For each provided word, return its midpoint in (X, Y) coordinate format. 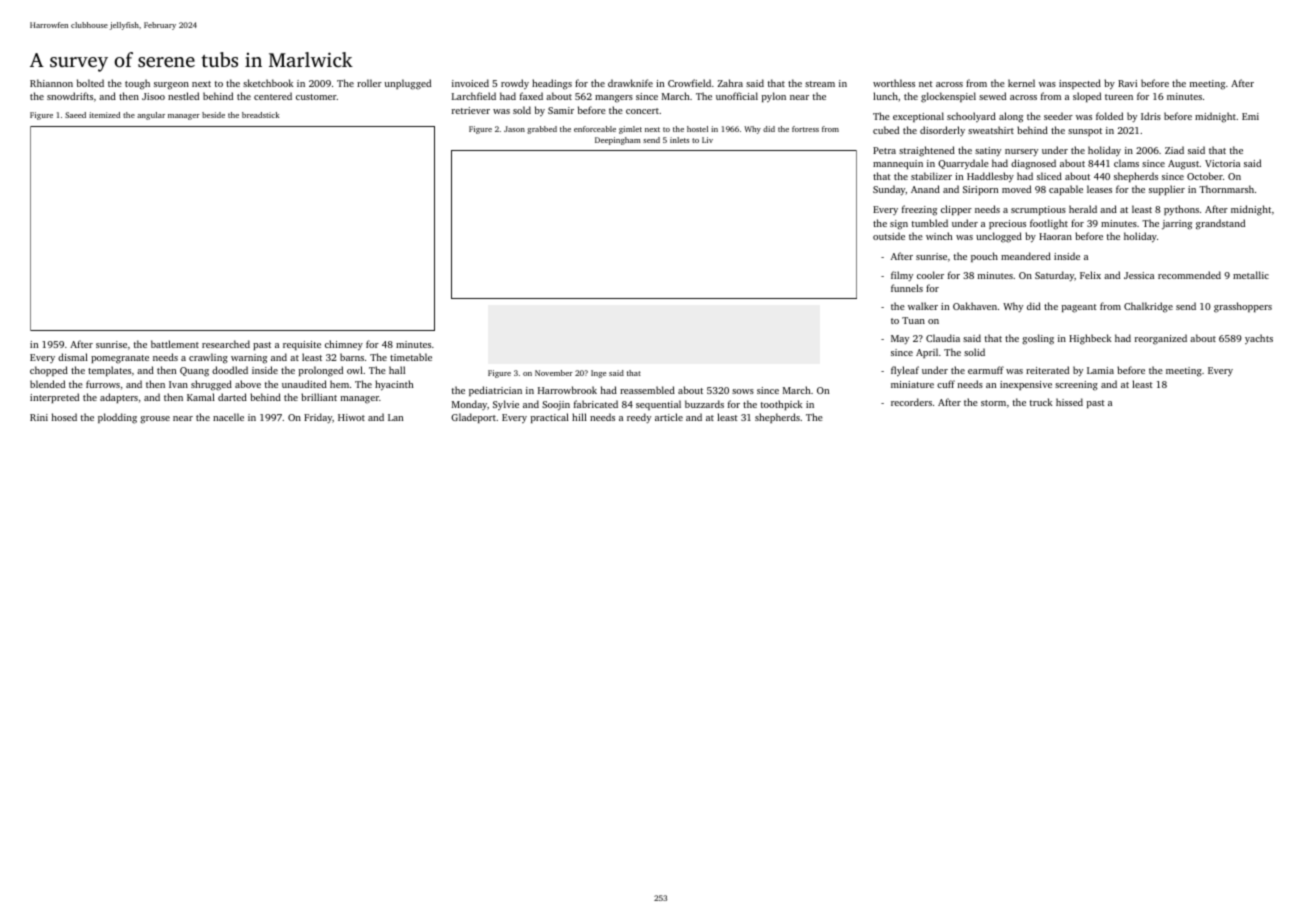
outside (889, 236)
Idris (1151, 116)
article (669, 417)
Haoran (1055, 236)
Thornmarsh (1226, 189)
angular (151, 116)
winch (939, 236)
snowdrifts (70, 96)
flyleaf (905, 371)
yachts (1259, 339)
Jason (514, 129)
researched (226, 344)
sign (899, 225)
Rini (39, 417)
